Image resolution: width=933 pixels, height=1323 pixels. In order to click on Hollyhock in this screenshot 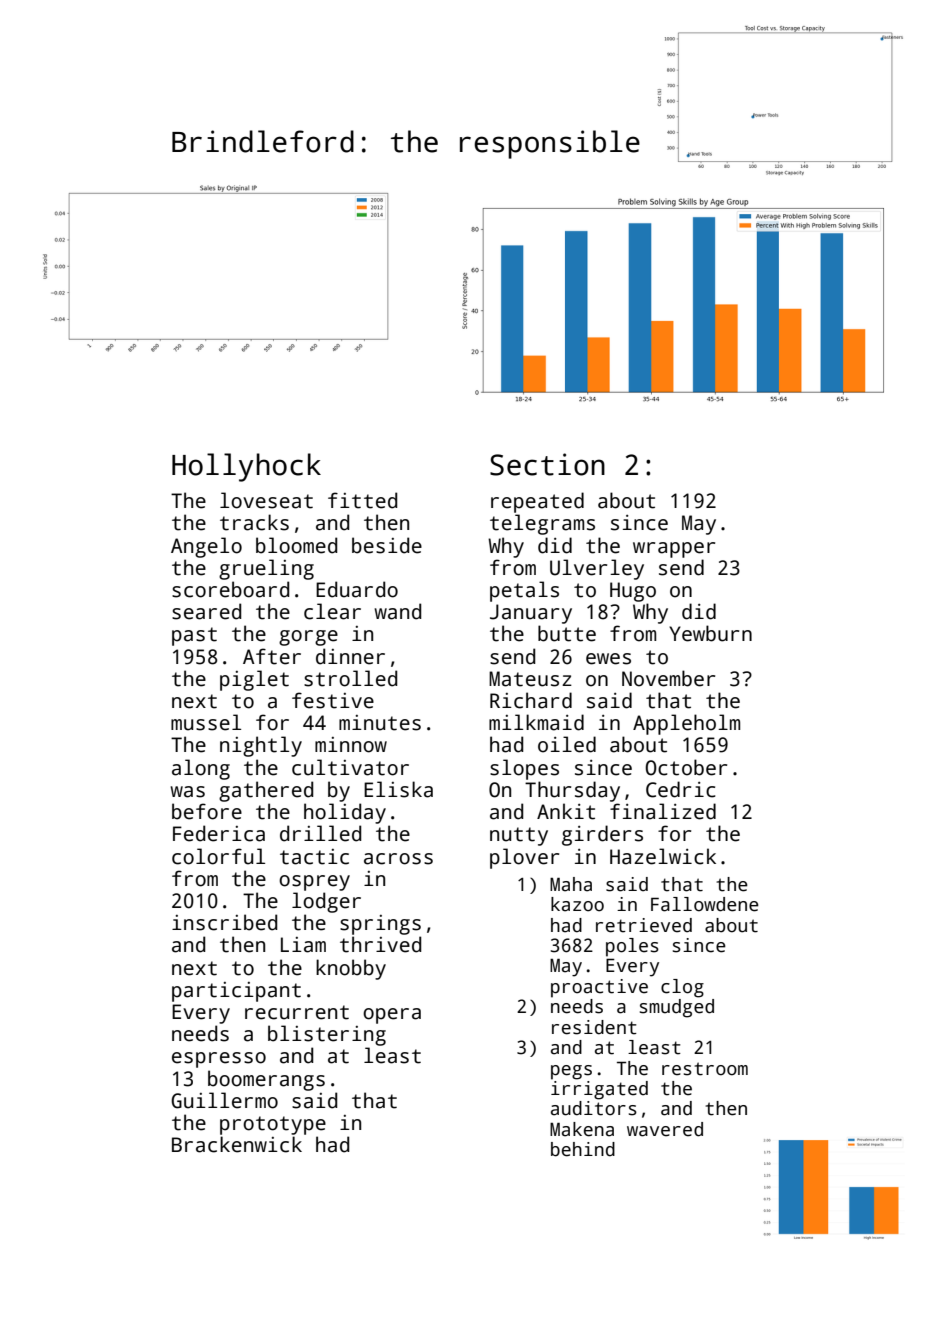, I will do `click(246, 467)`.
